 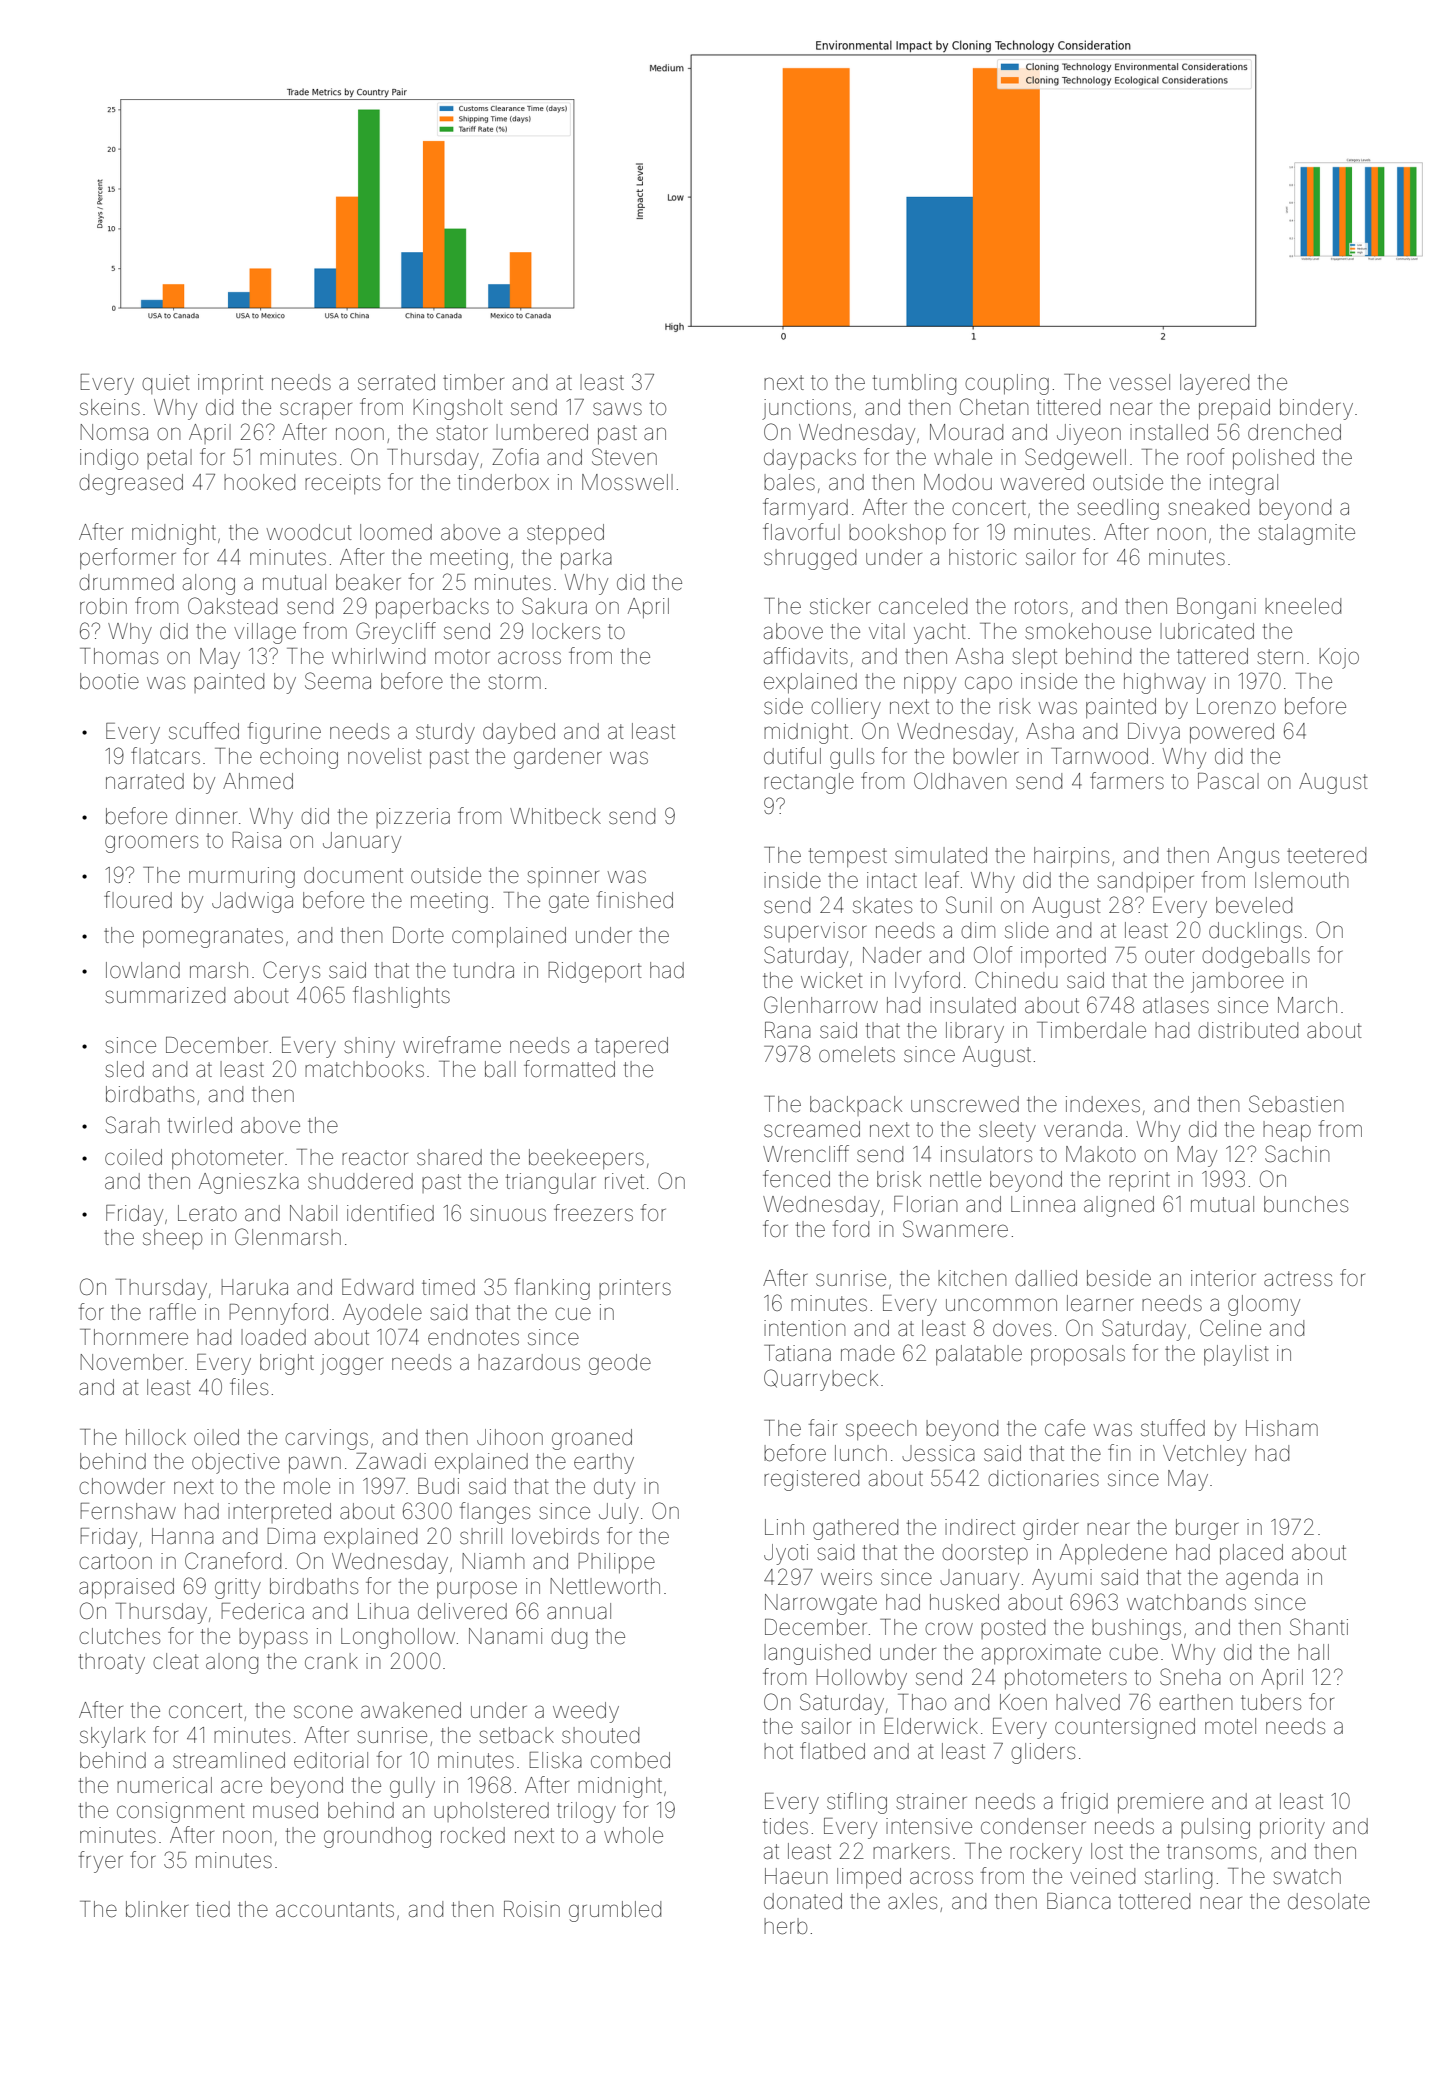 What do you see at coordinates (1139, 382) in the screenshot?
I see `vessel` at bounding box center [1139, 382].
